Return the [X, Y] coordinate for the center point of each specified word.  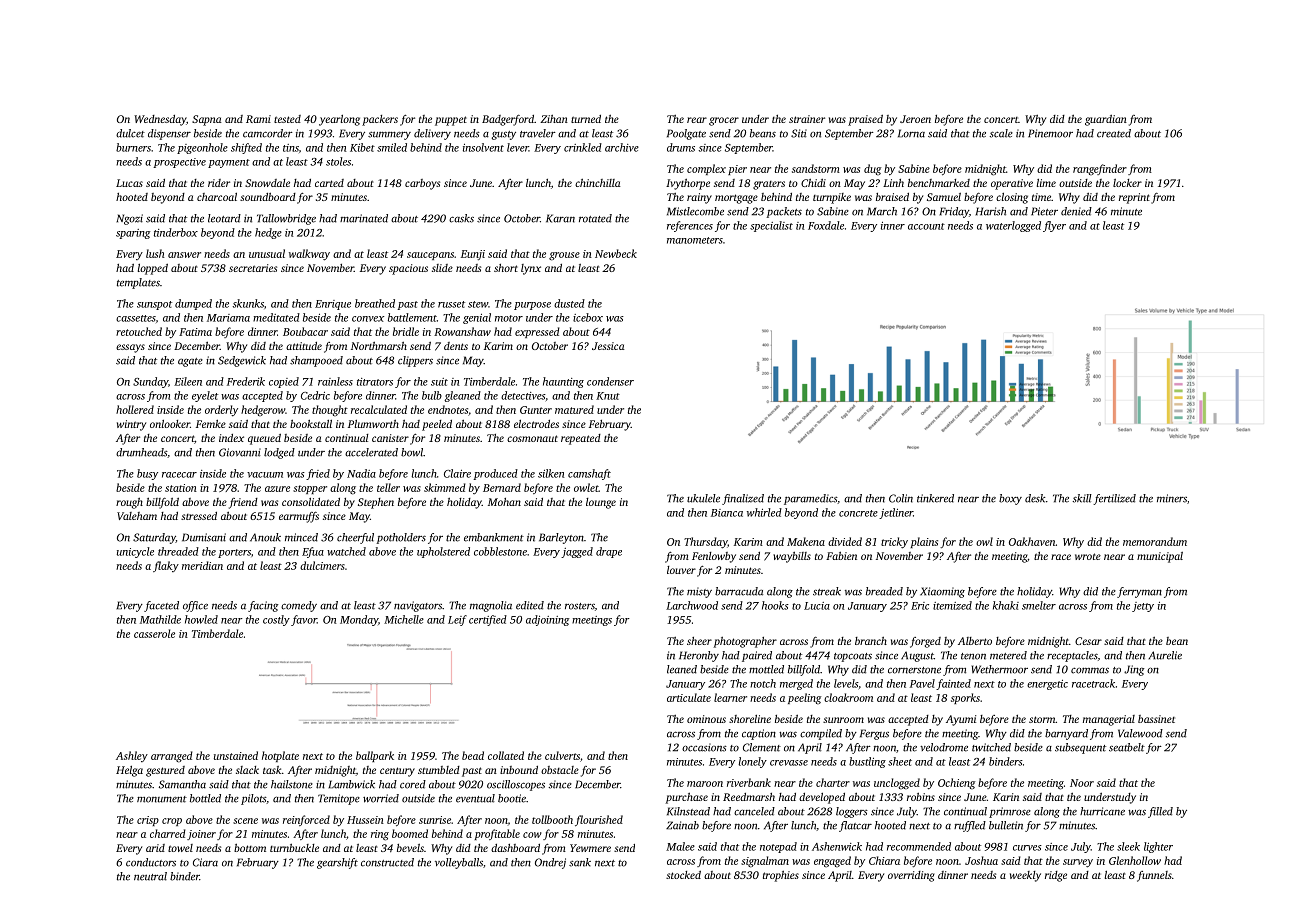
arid [155, 848]
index [231, 438]
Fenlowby [714, 557]
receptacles [1072, 656]
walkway [309, 255]
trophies [781, 876]
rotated [595, 218]
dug [872, 170]
